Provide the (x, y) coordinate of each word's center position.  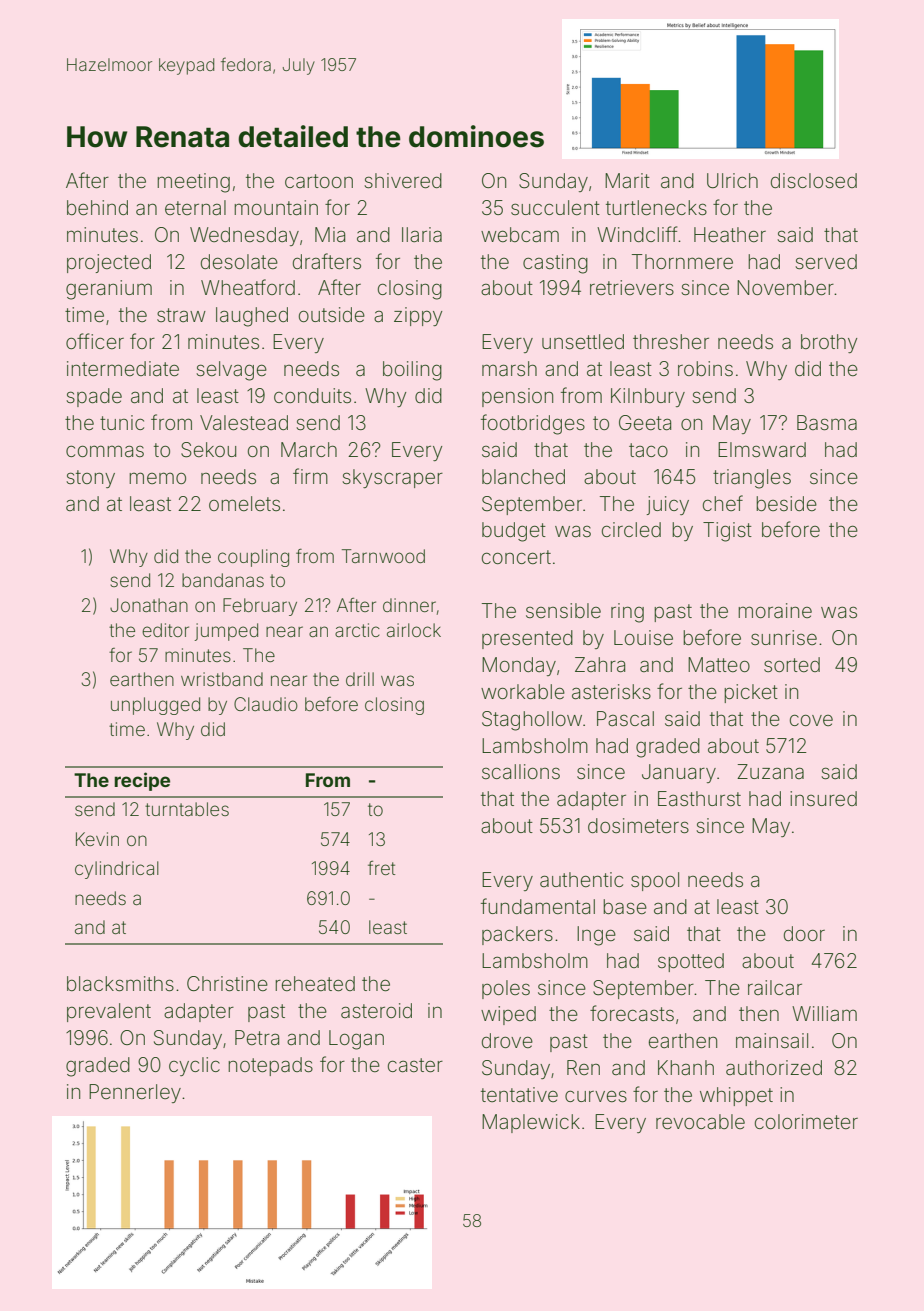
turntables (187, 809)
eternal (195, 207)
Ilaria (422, 234)
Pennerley (135, 1093)
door (804, 933)
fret (381, 868)
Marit (627, 180)
